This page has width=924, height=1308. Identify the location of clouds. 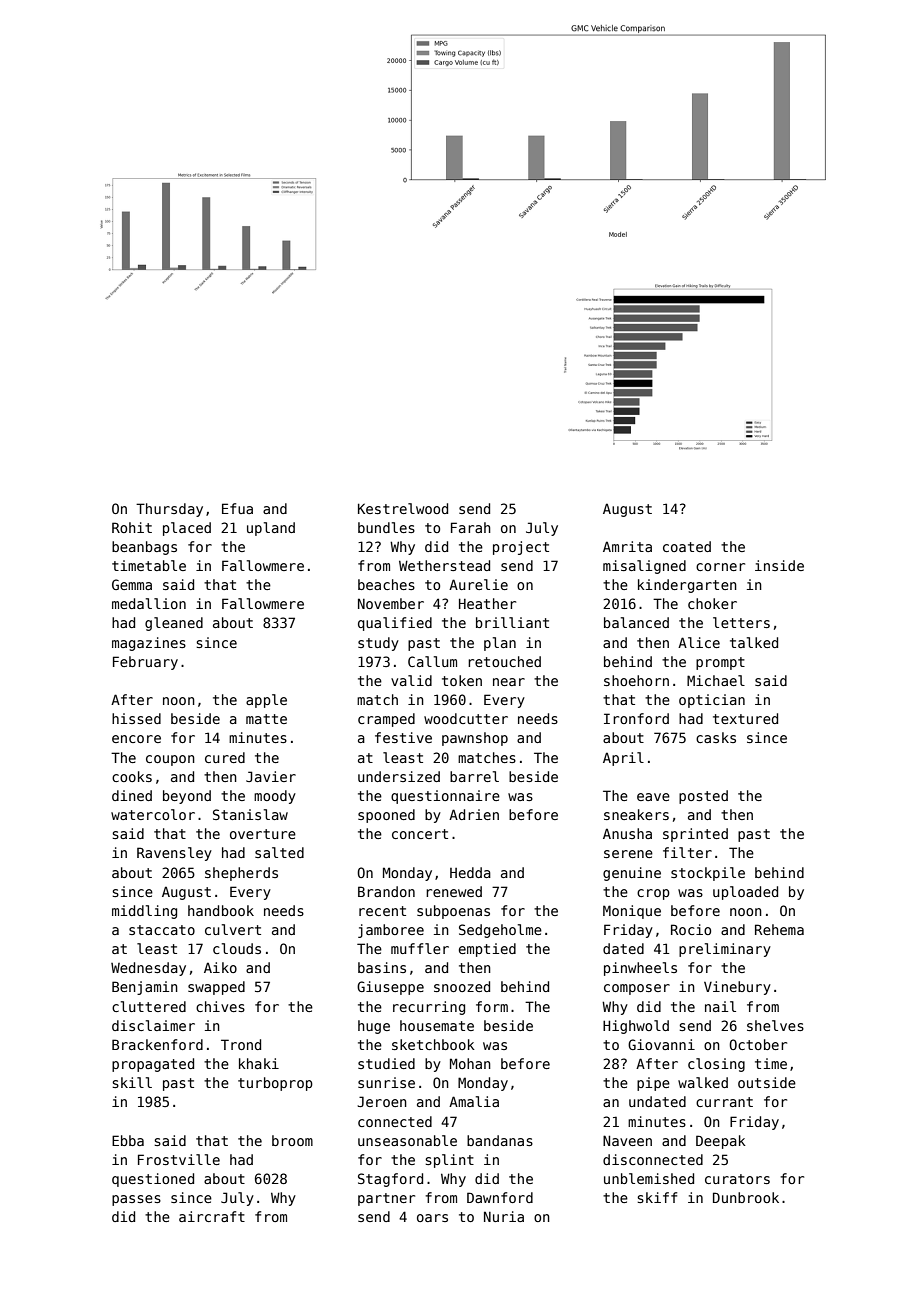
(237, 948).
